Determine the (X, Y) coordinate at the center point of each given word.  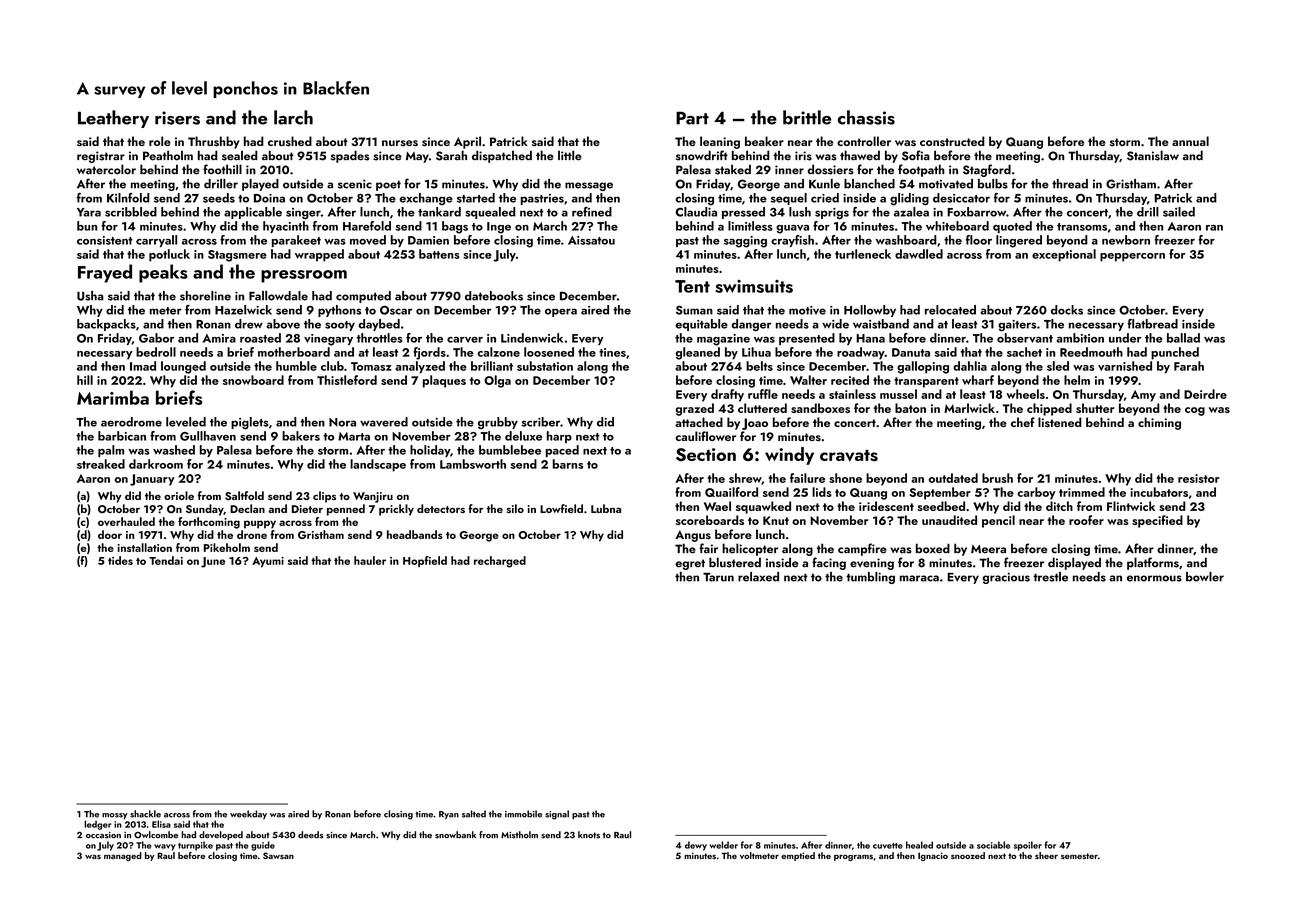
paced (562, 451)
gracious (1006, 578)
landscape (378, 465)
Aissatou (591, 240)
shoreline (205, 296)
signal (557, 815)
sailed (1179, 212)
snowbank (455, 835)
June (213, 562)
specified (1157, 521)
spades (350, 156)
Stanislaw (1153, 155)
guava (792, 229)
